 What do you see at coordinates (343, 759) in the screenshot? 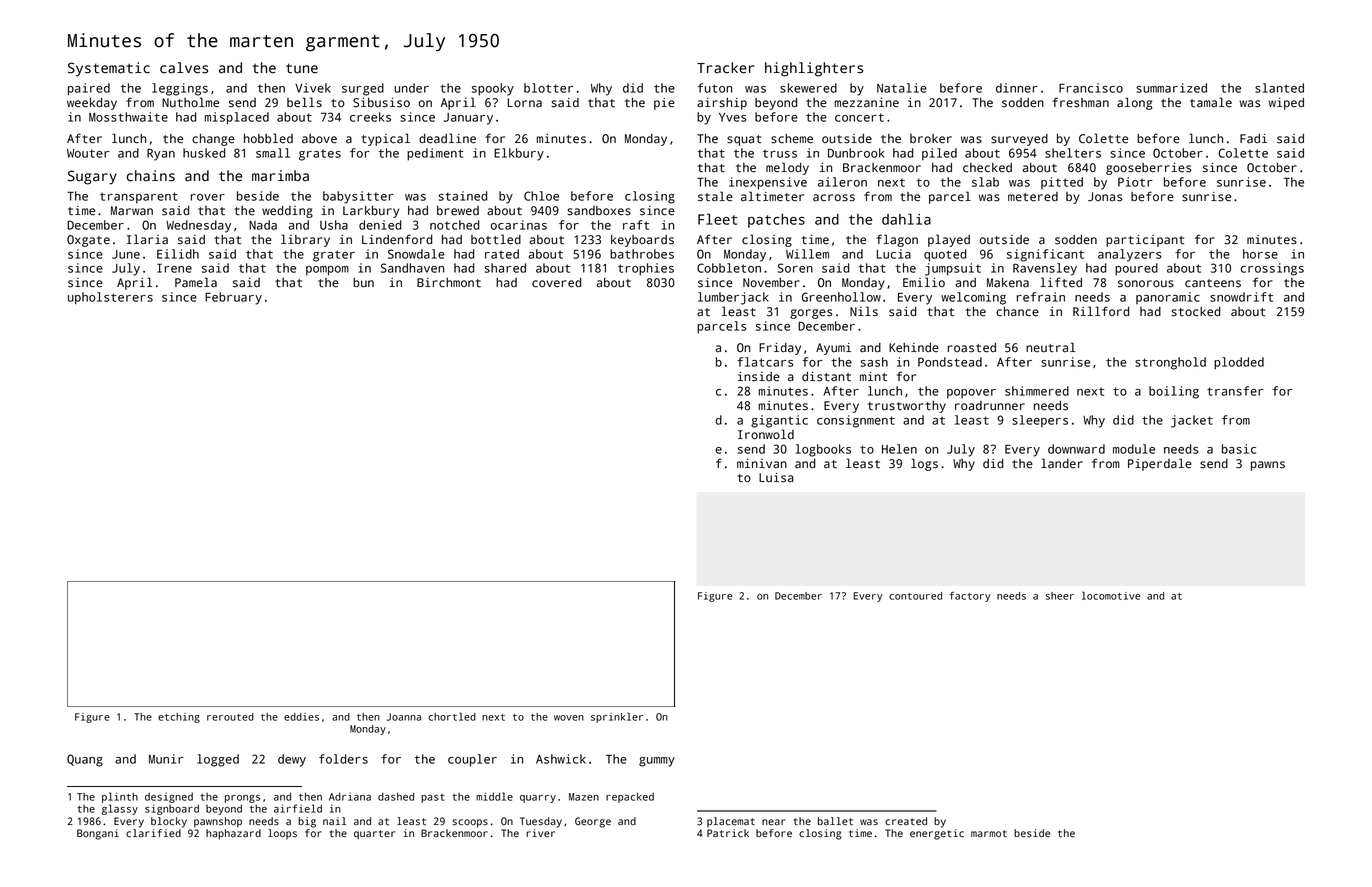
I see `folders` at bounding box center [343, 759].
